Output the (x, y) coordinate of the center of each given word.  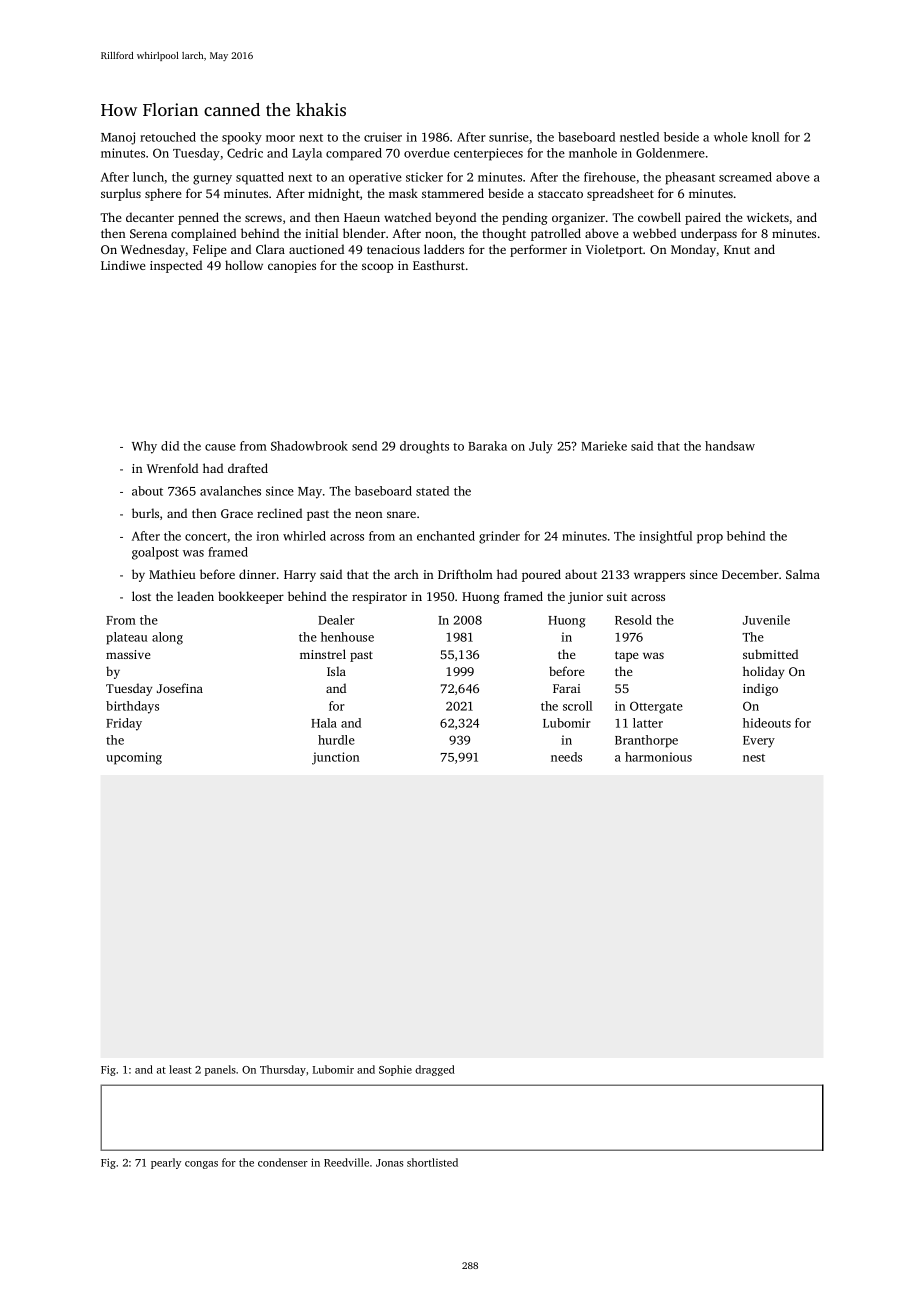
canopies (292, 267)
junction (336, 758)
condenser (283, 1162)
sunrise (509, 137)
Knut (737, 249)
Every (759, 742)
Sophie (395, 1070)
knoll (765, 137)
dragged (435, 1070)
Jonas (389, 1163)
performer (538, 250)
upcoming (134, 758)
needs (566, 757)
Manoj (118, 138)
